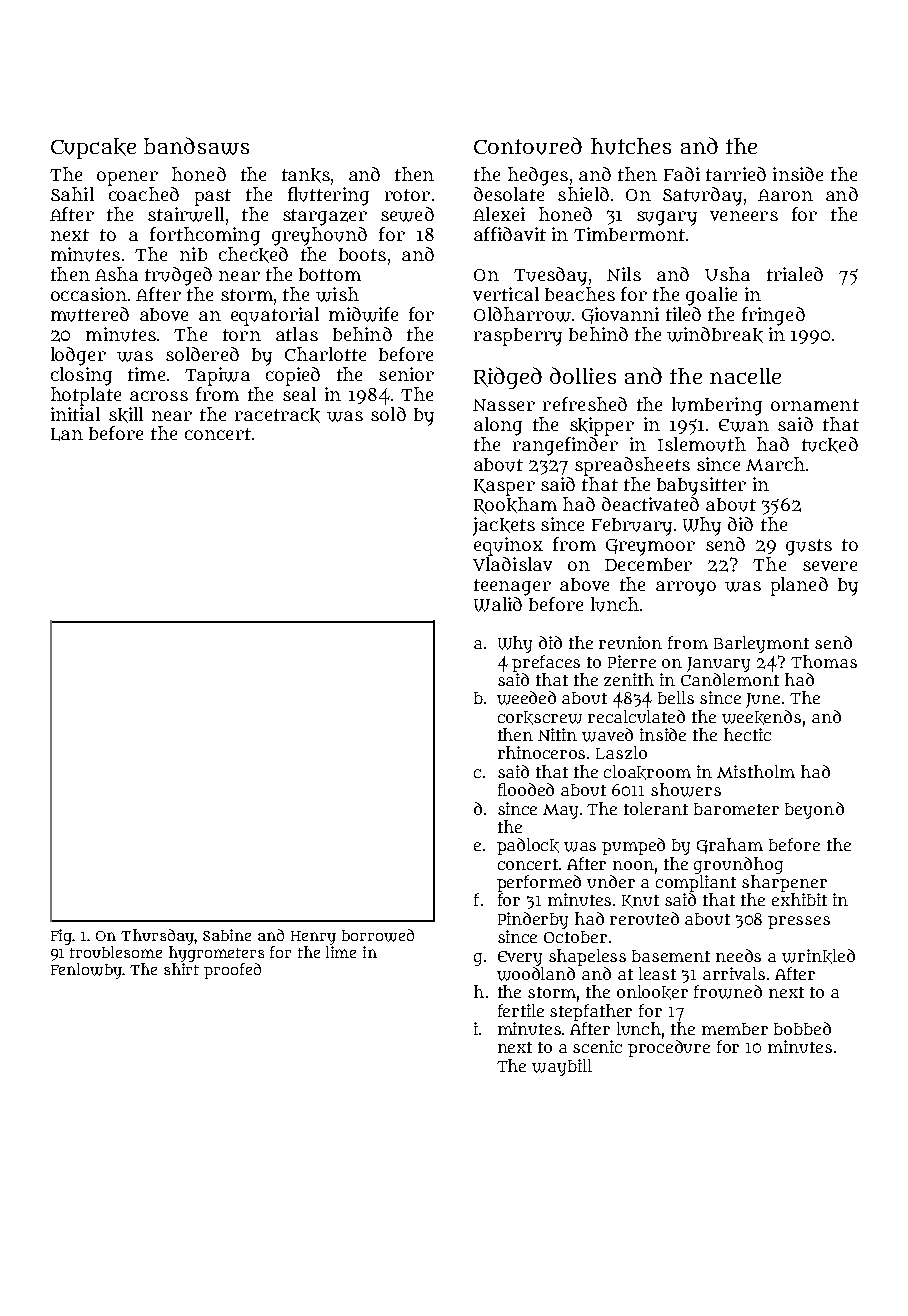  I want to click on gusts, so click(809, 547).
